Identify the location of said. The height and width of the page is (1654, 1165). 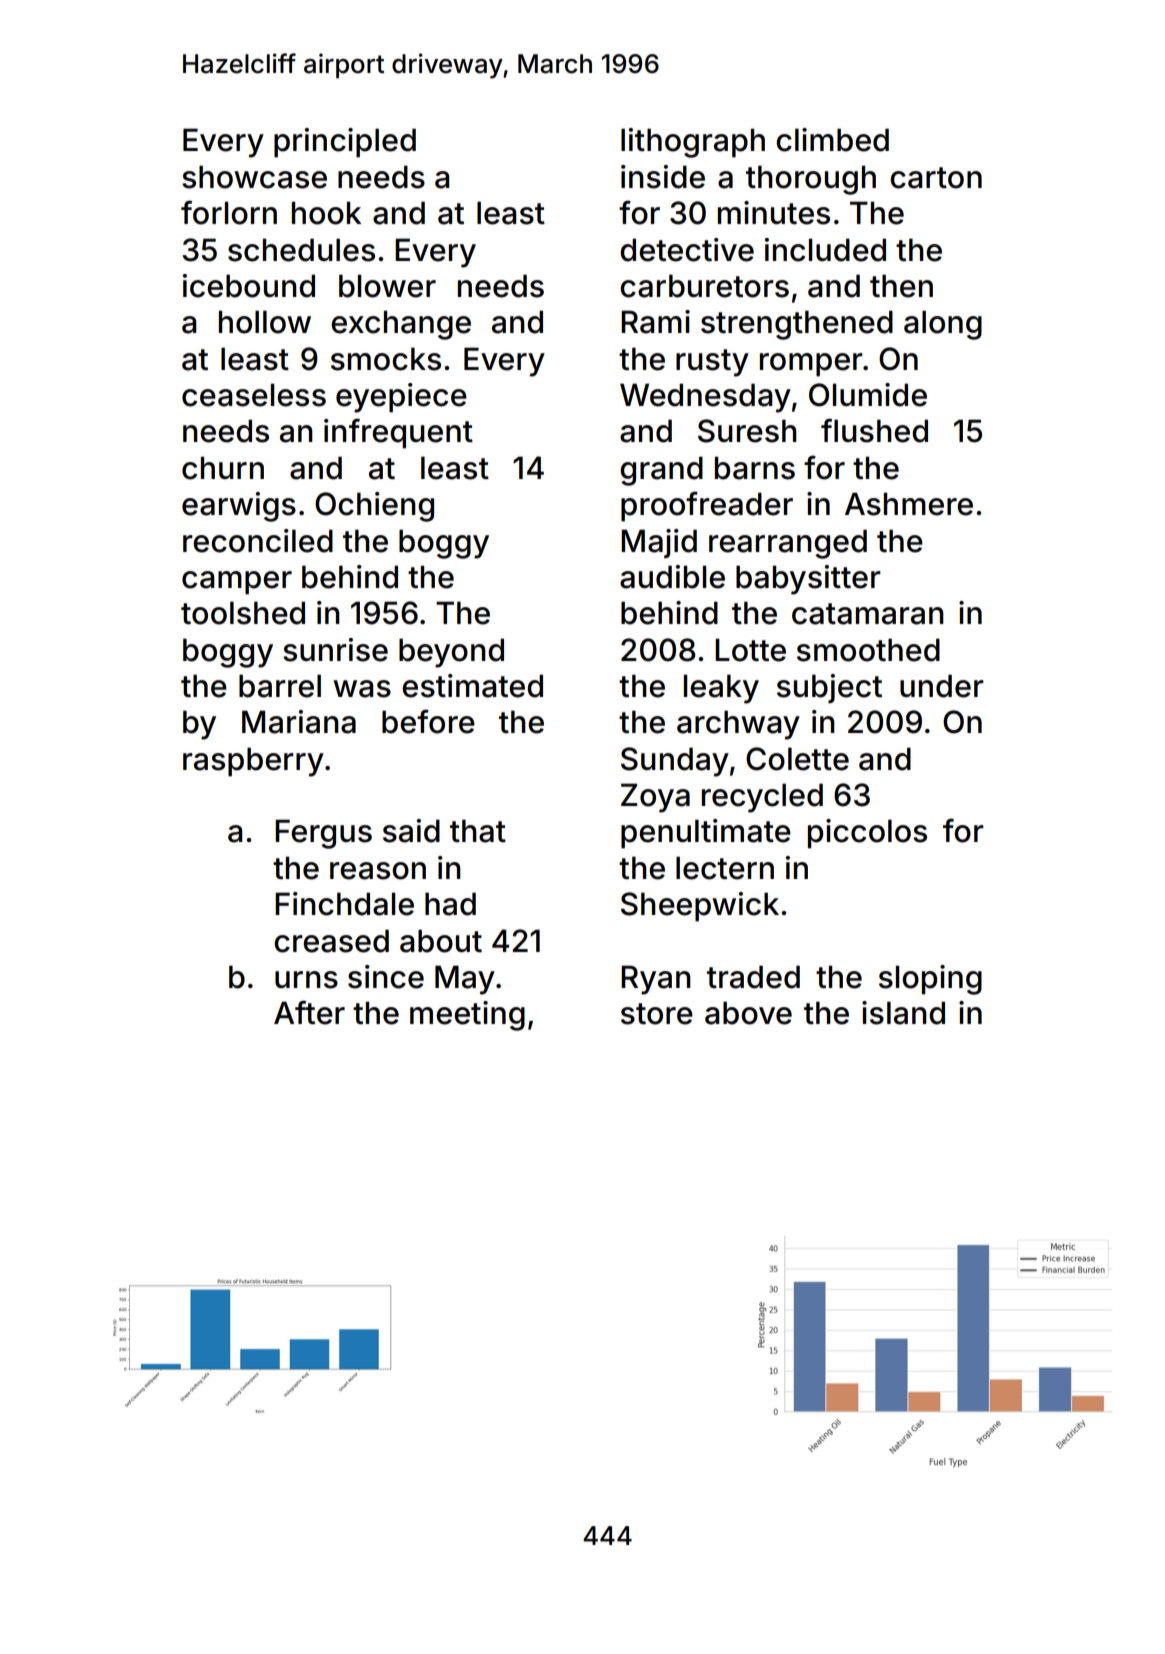
(411, 831).
